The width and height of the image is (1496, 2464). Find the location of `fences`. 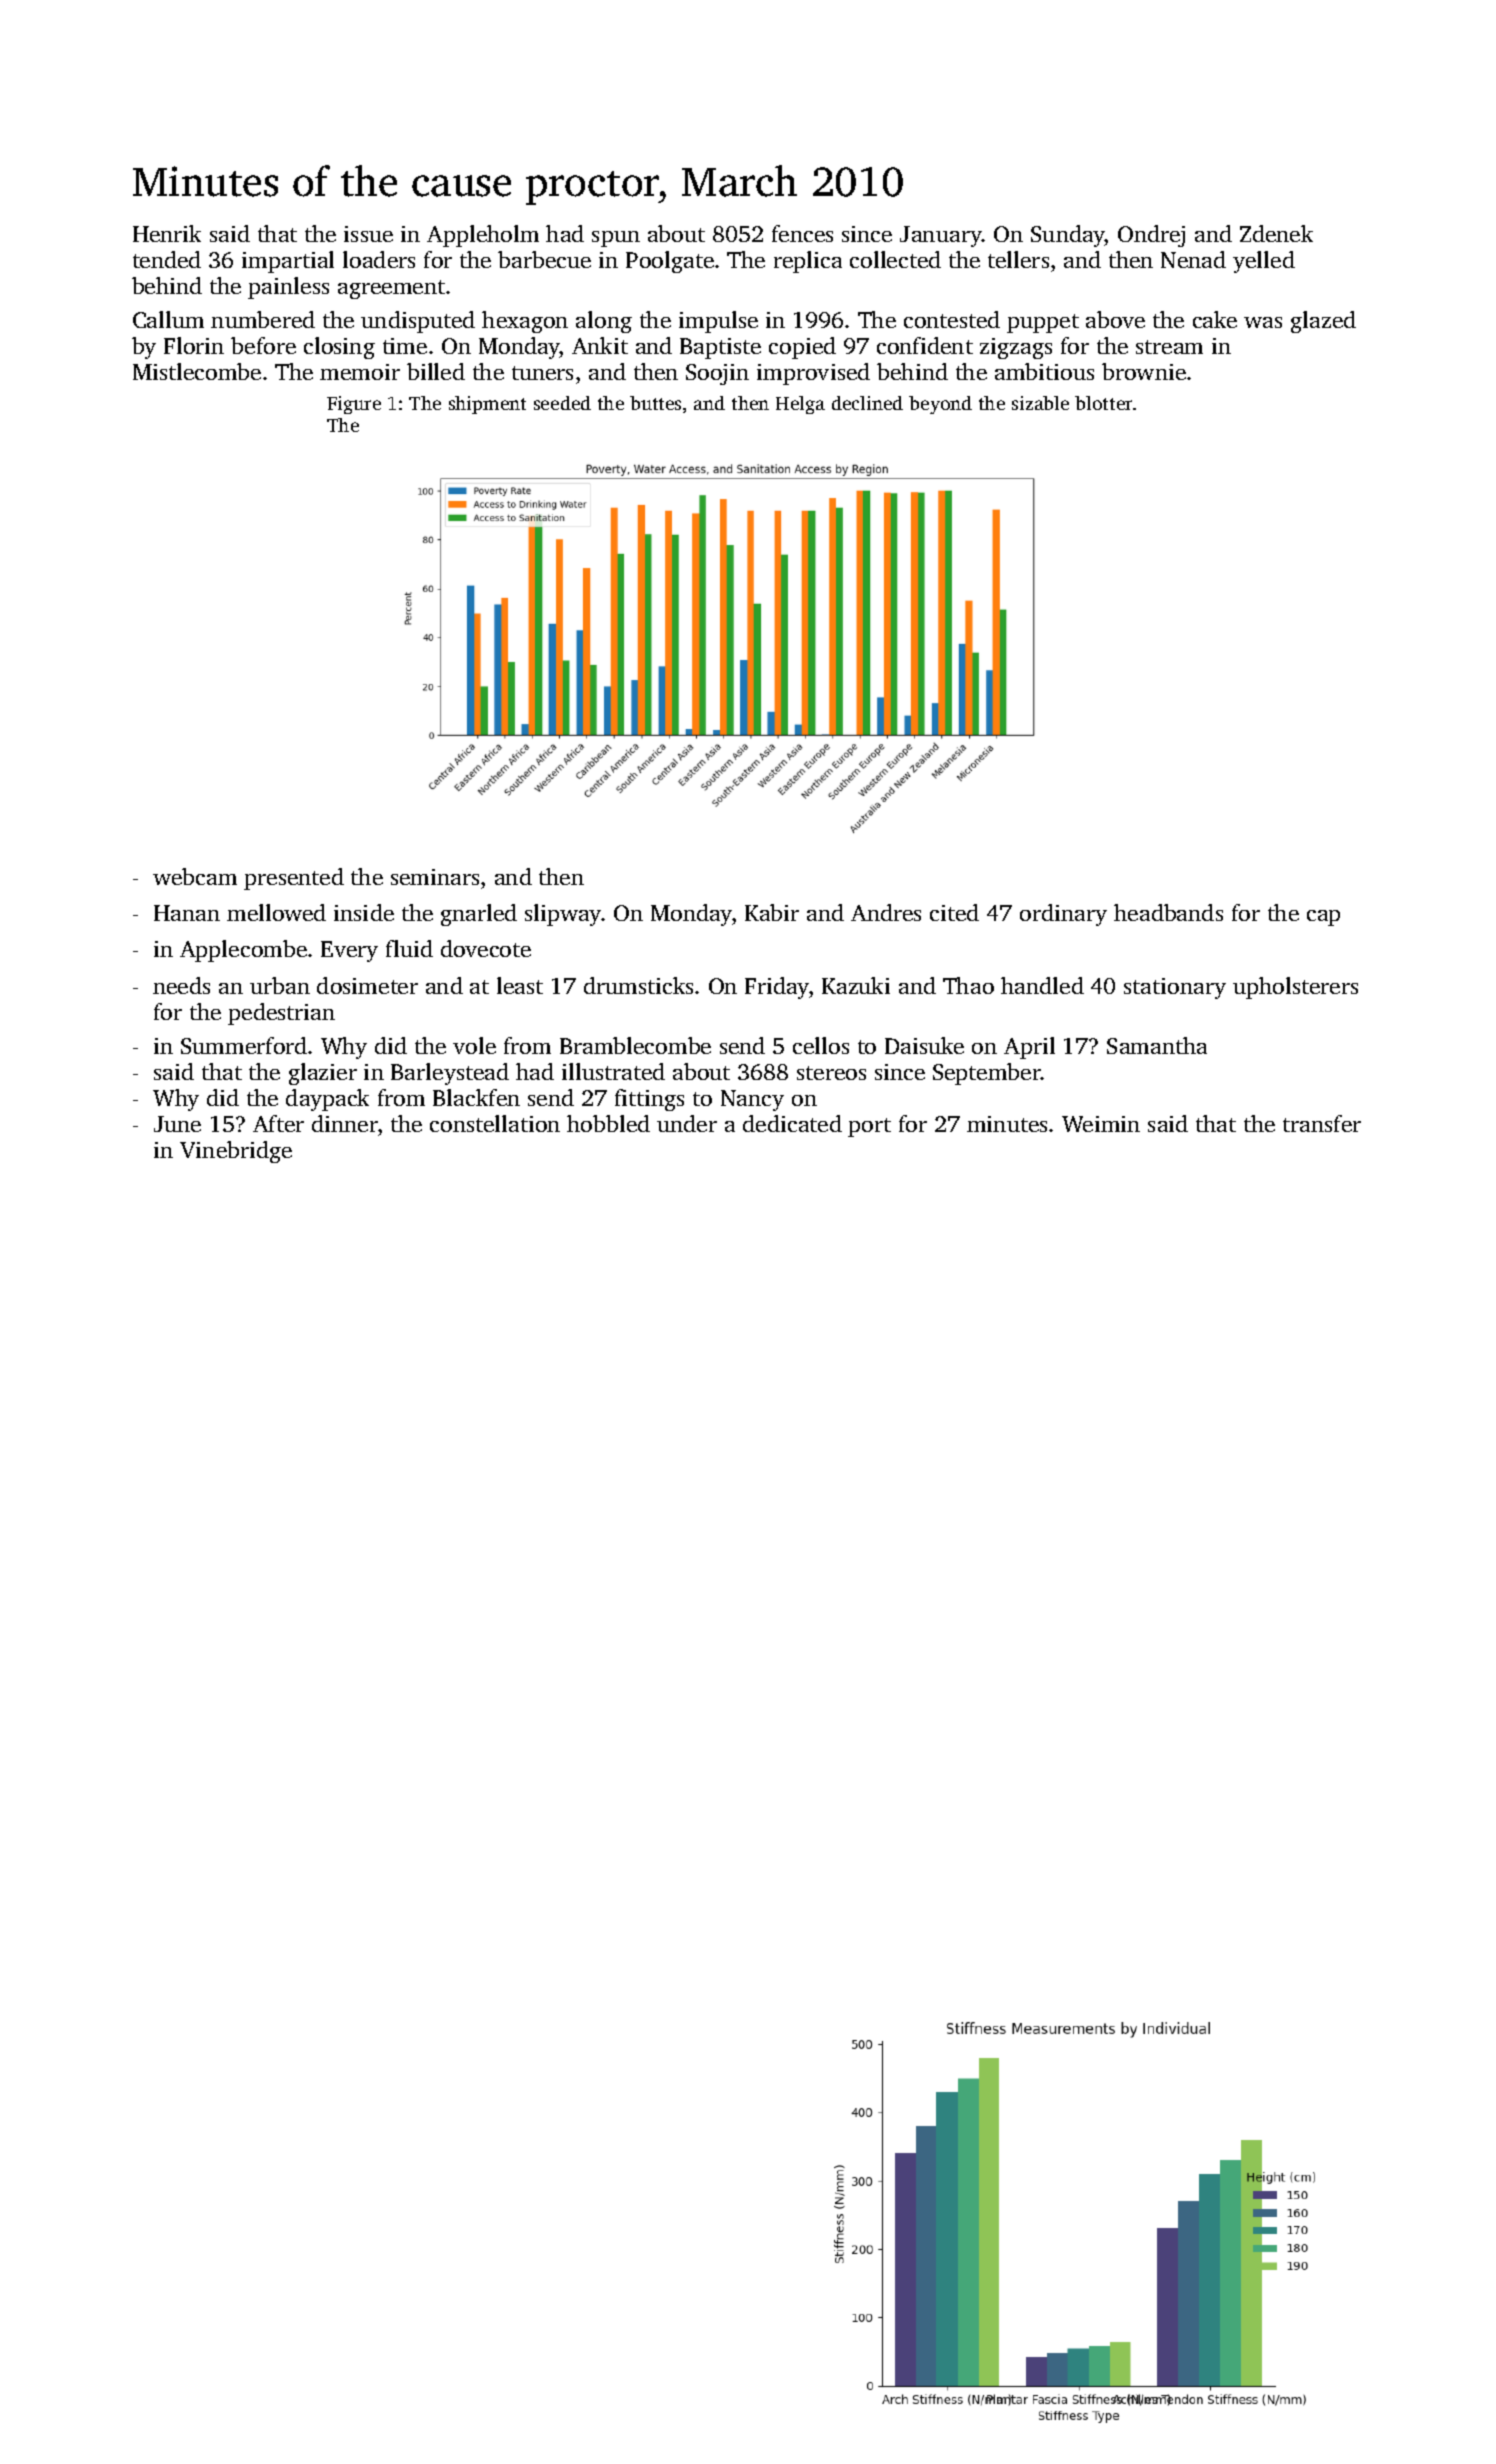

fences is located at coordinates (802, 233).
